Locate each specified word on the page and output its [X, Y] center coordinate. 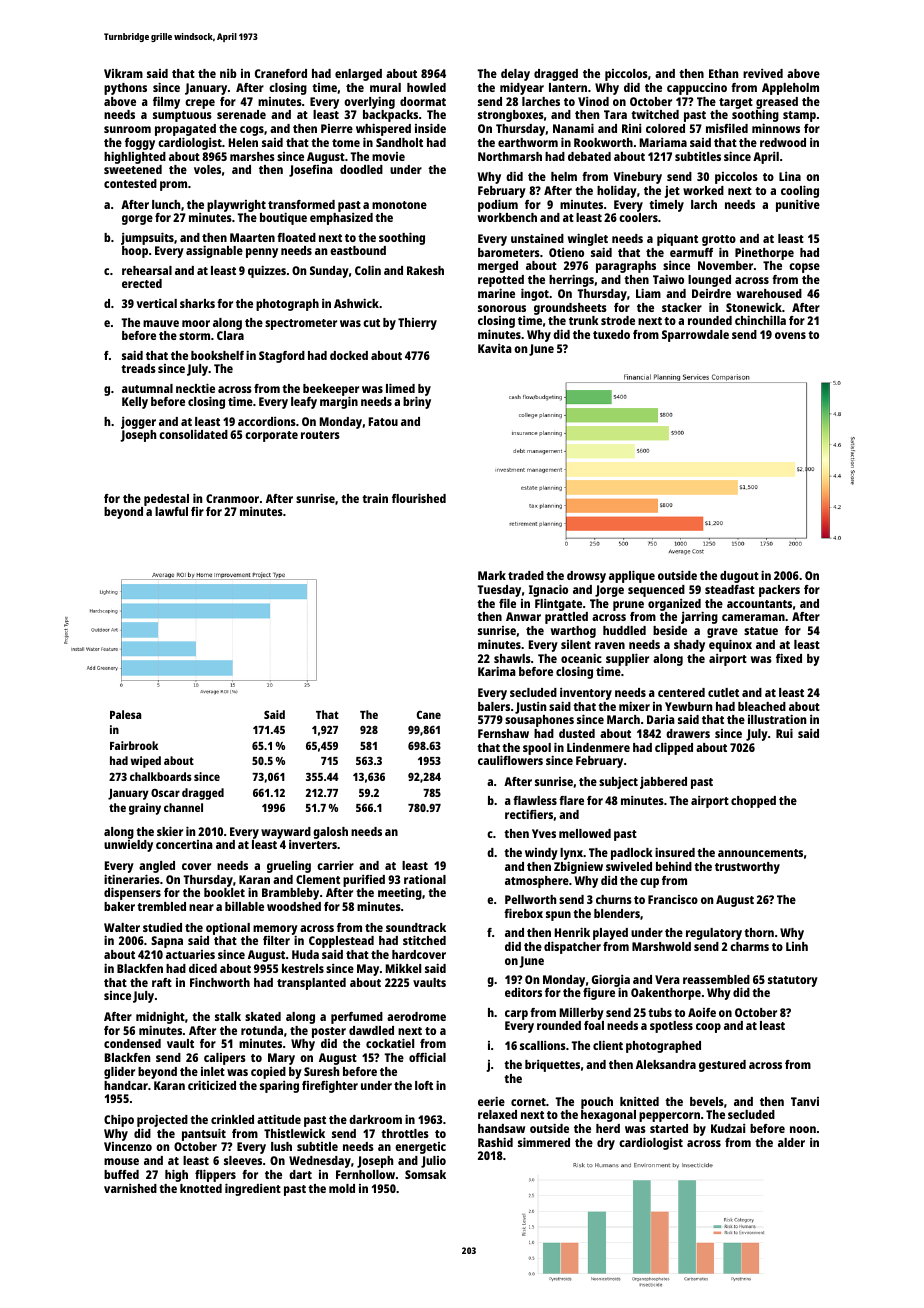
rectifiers [529, 814]
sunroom [127, 129]
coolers [638, 217]
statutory [793, 981]
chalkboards [161, 776]
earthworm [528, 142]
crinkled [232, 1119]
